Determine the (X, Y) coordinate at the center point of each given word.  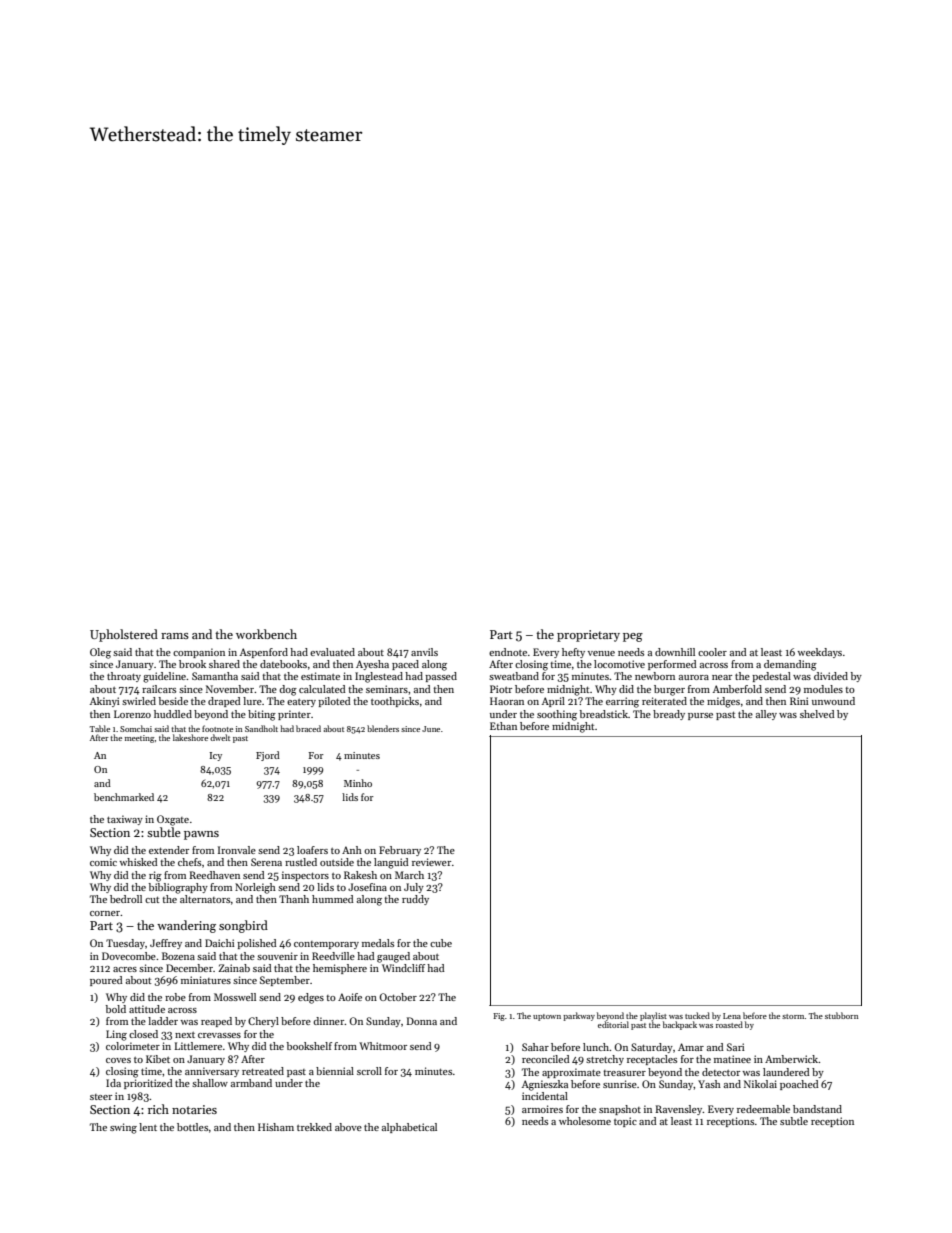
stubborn (842, 1015)
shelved (817, 714)
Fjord (268, 756)
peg (633, 637)
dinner (329, 1021)
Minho (358, 783)
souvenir (277, 956)
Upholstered (124, 635)
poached (799, 1085)
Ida (113, 1083)
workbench (266, 634)
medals (378, 943)
